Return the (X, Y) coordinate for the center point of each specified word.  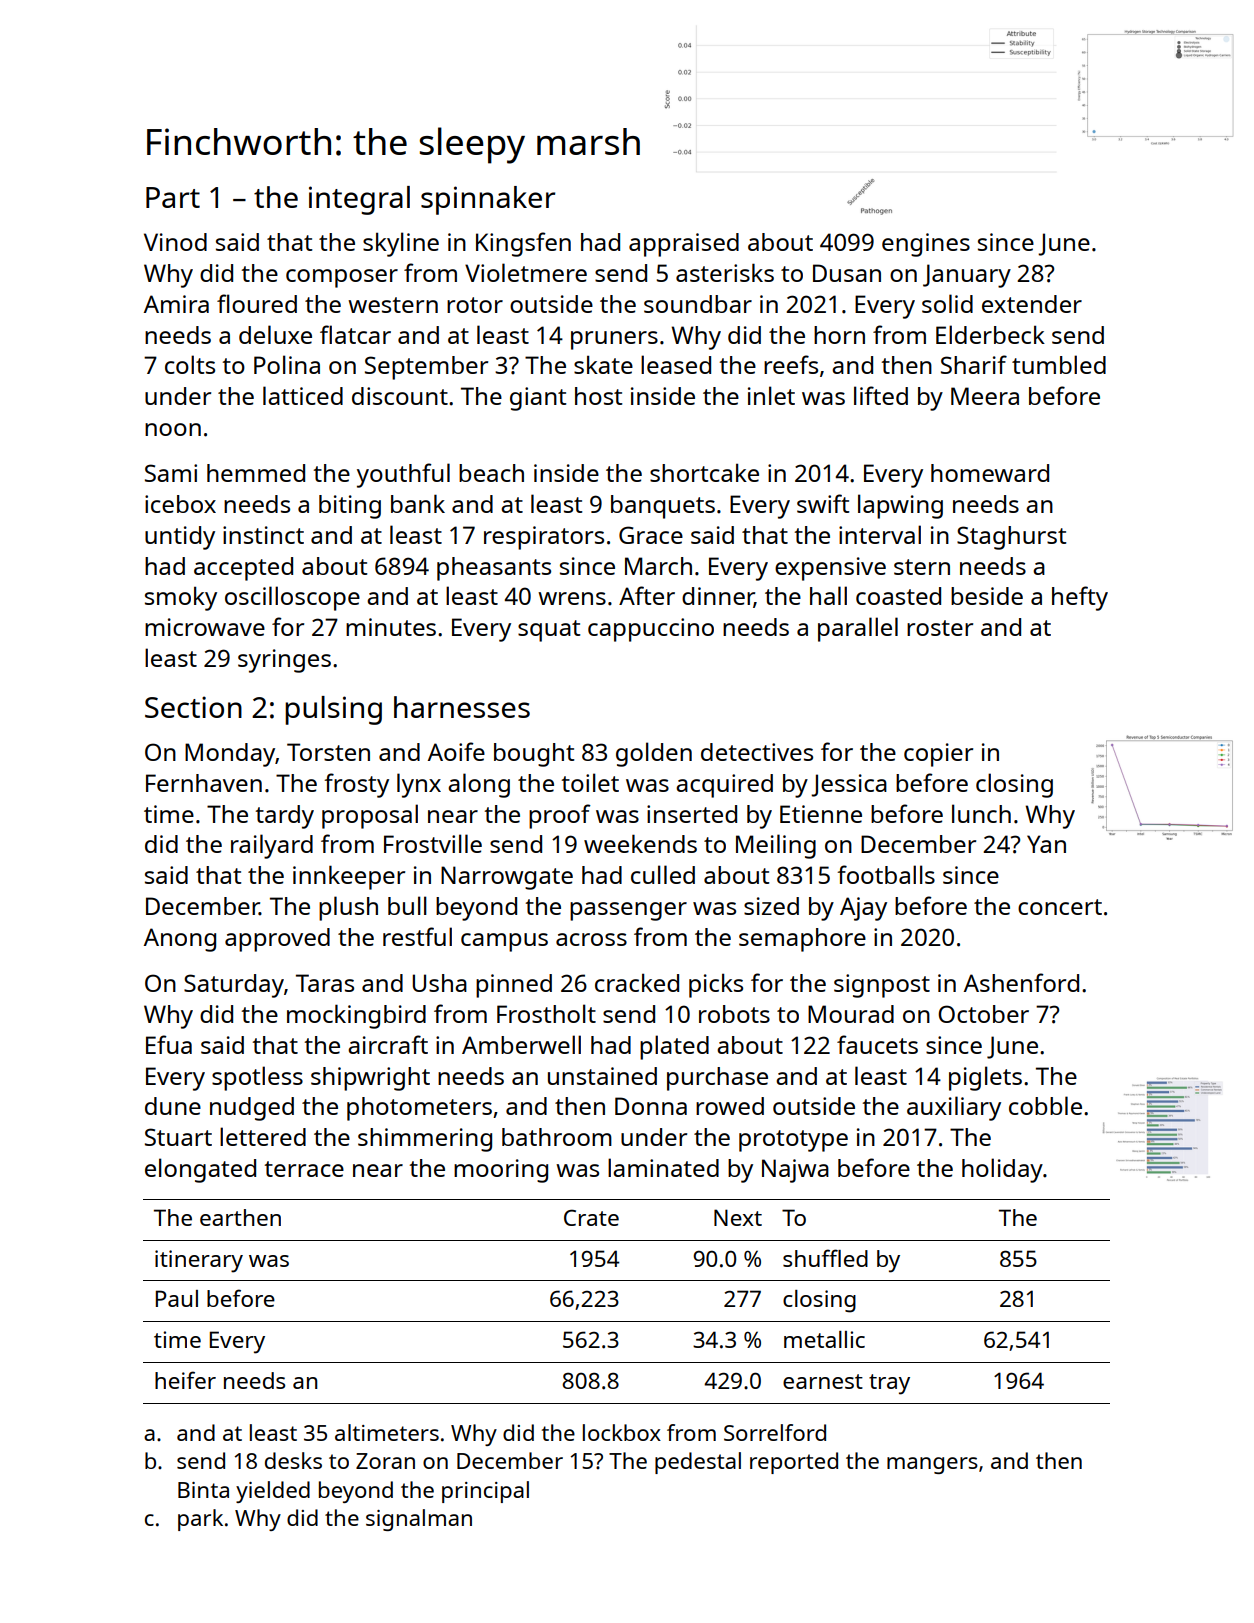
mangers (932, 1465)
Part (173, 197)
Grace (651, 535)
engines (926, 245)
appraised (684, 245)
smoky (181, 599)
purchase (717, 1079)
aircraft (388, 1044)
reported (794, 1463)
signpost (882, 986)
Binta (203, 1490)
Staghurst (1011, 538)
